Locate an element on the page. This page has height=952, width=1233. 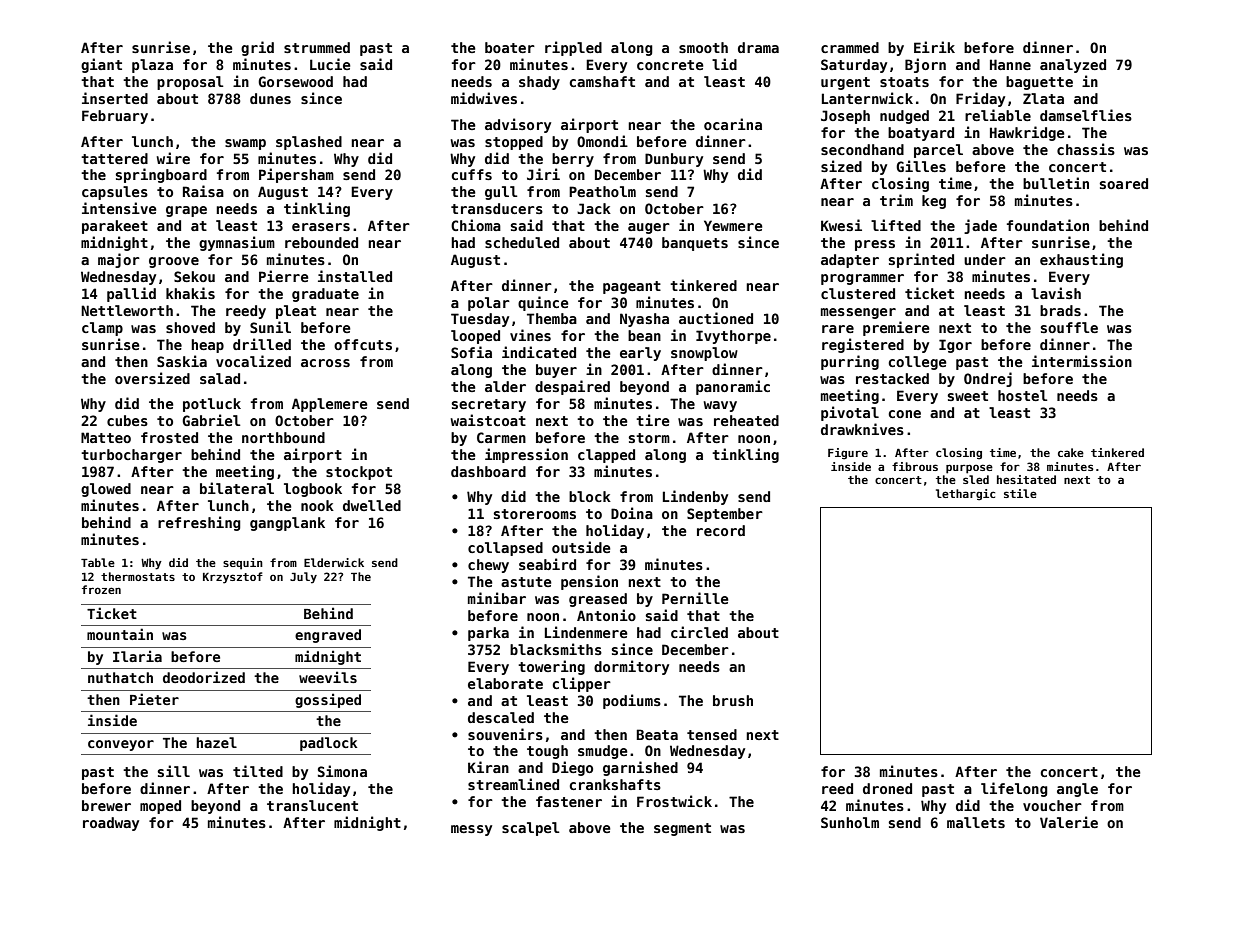
capsules is located at coordinates (115, 193).
